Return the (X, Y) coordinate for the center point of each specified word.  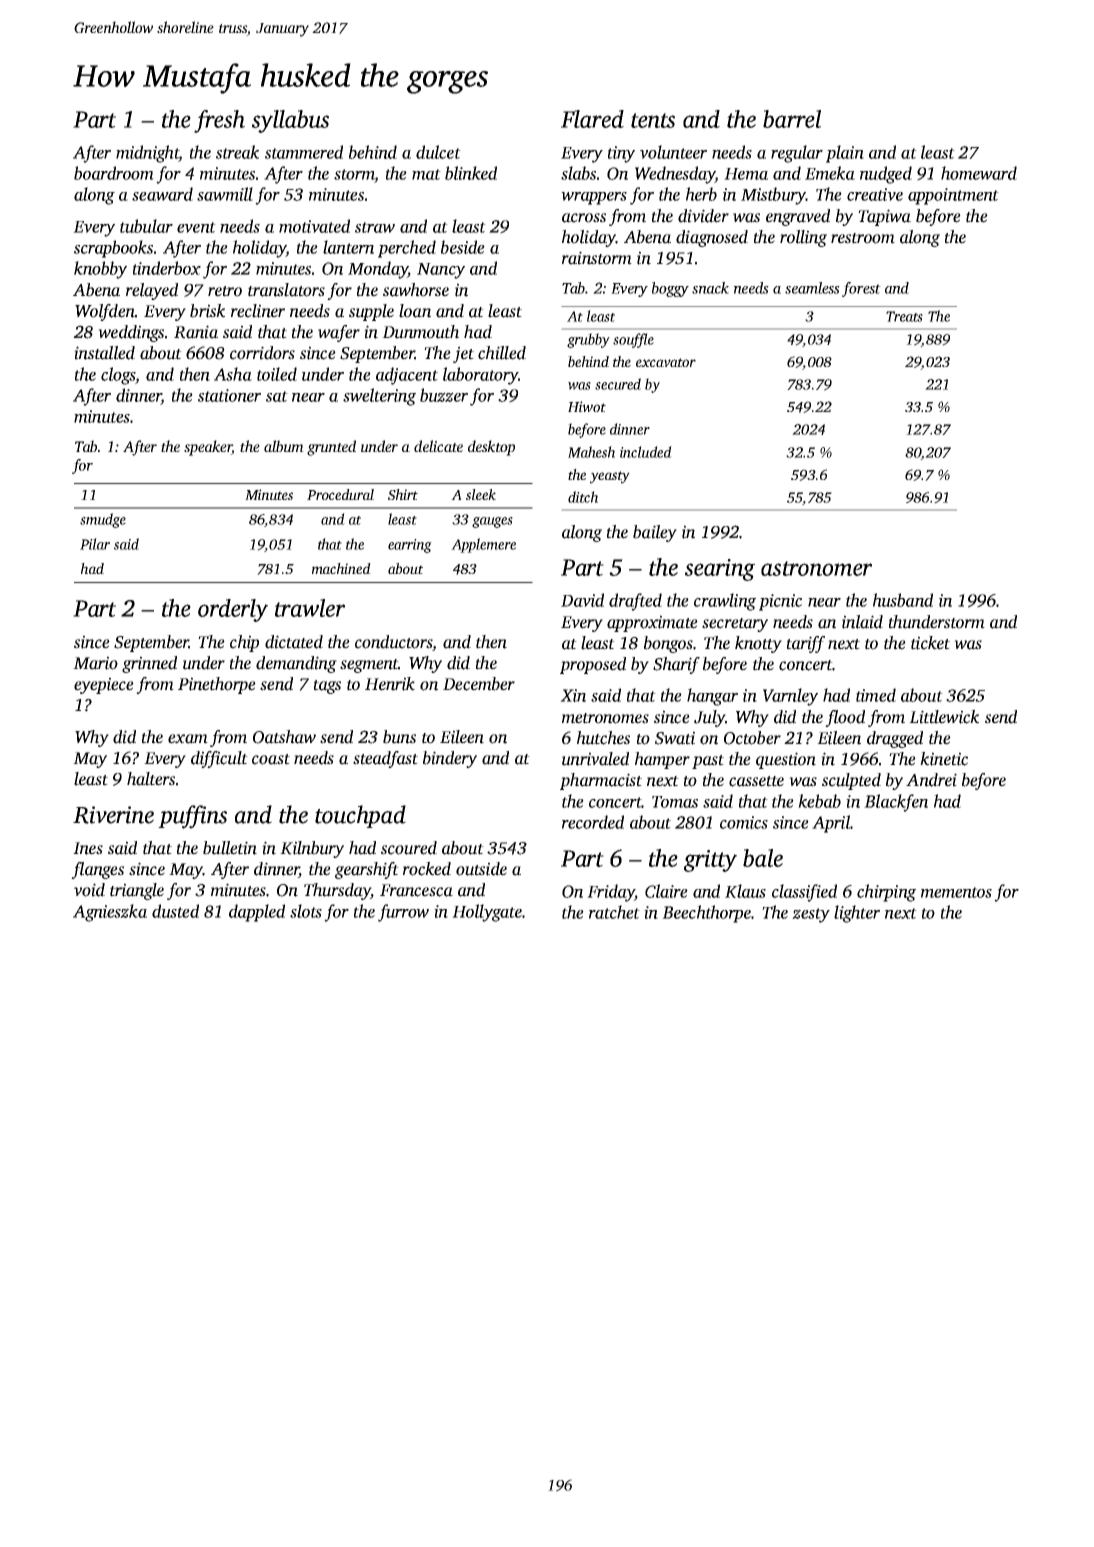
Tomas (675, 802)
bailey (655, 533)
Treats (904, 316)
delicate (438, 446)
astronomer (816, 568)
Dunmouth (420, 332)
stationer (229, 395)
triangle (137, 891)
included (646, 452)
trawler (310, 608)
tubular (146, 226)
